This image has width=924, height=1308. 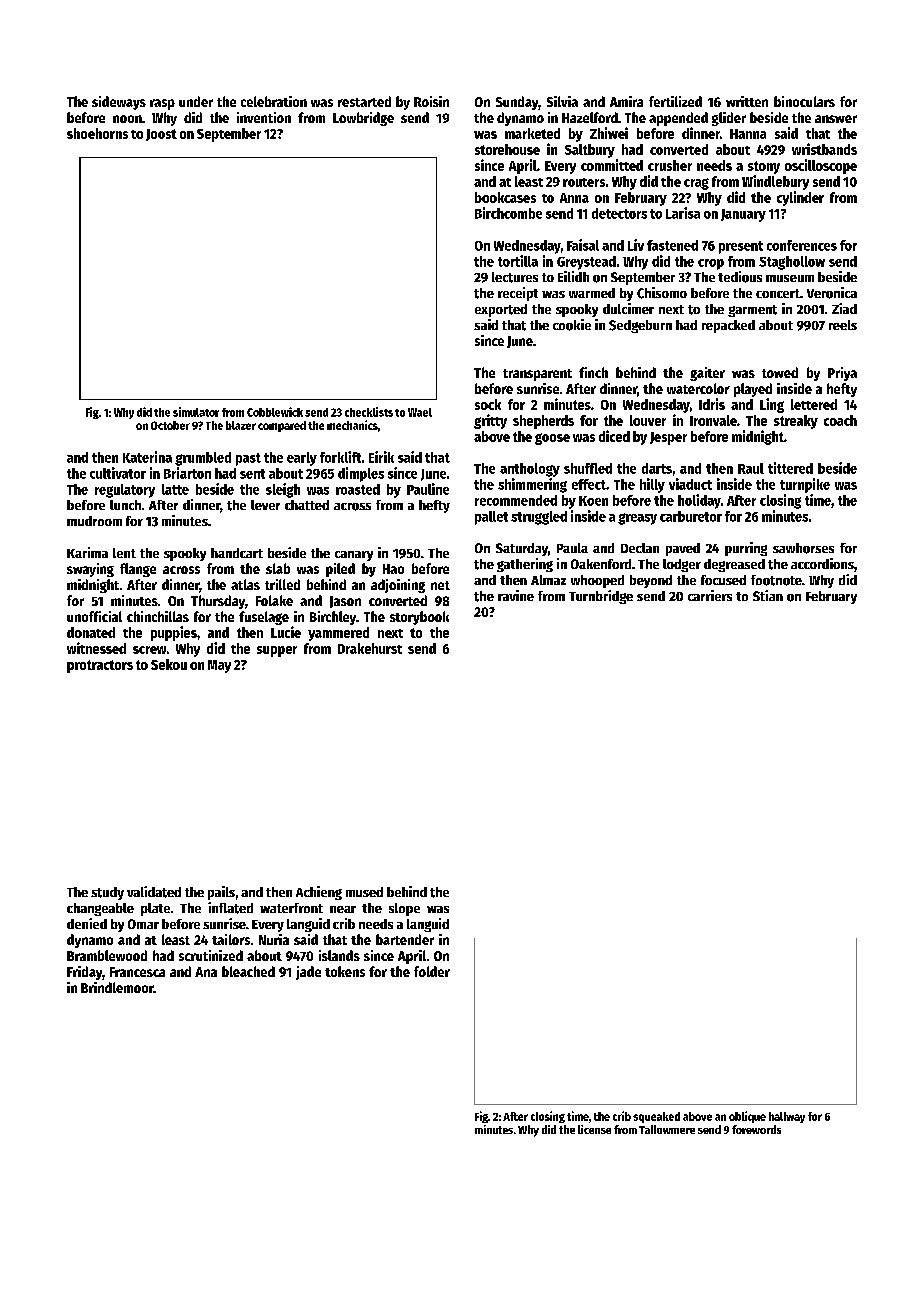 What do you see at coordinates (619, 213) in the image?
I see `detectors` at bounding box center [619, 213].
